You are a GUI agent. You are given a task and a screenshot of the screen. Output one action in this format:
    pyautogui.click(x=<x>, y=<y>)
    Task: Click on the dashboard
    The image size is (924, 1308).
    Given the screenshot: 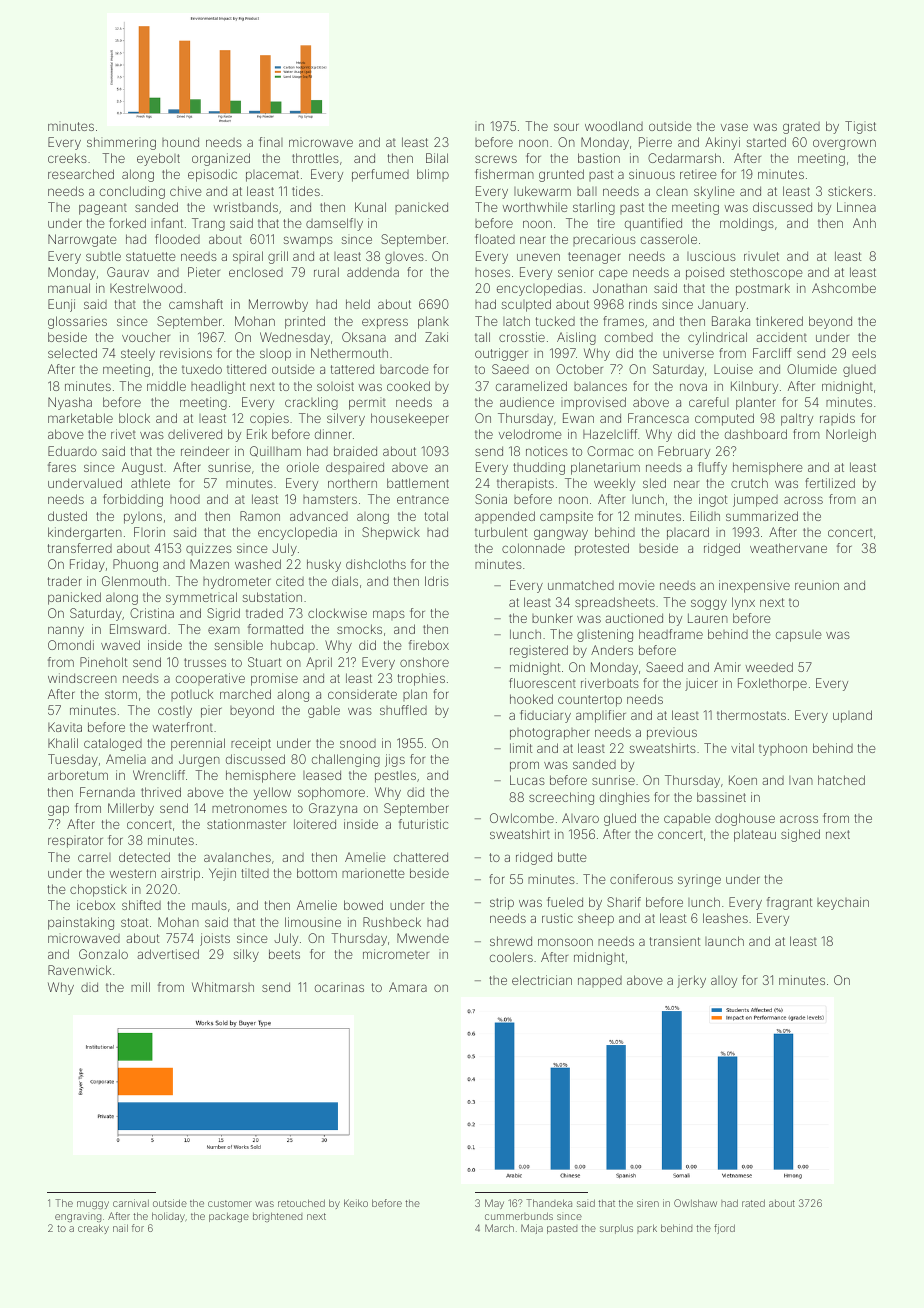 What is the action you would take?
    pyautogui.click(x=756, y=434)
